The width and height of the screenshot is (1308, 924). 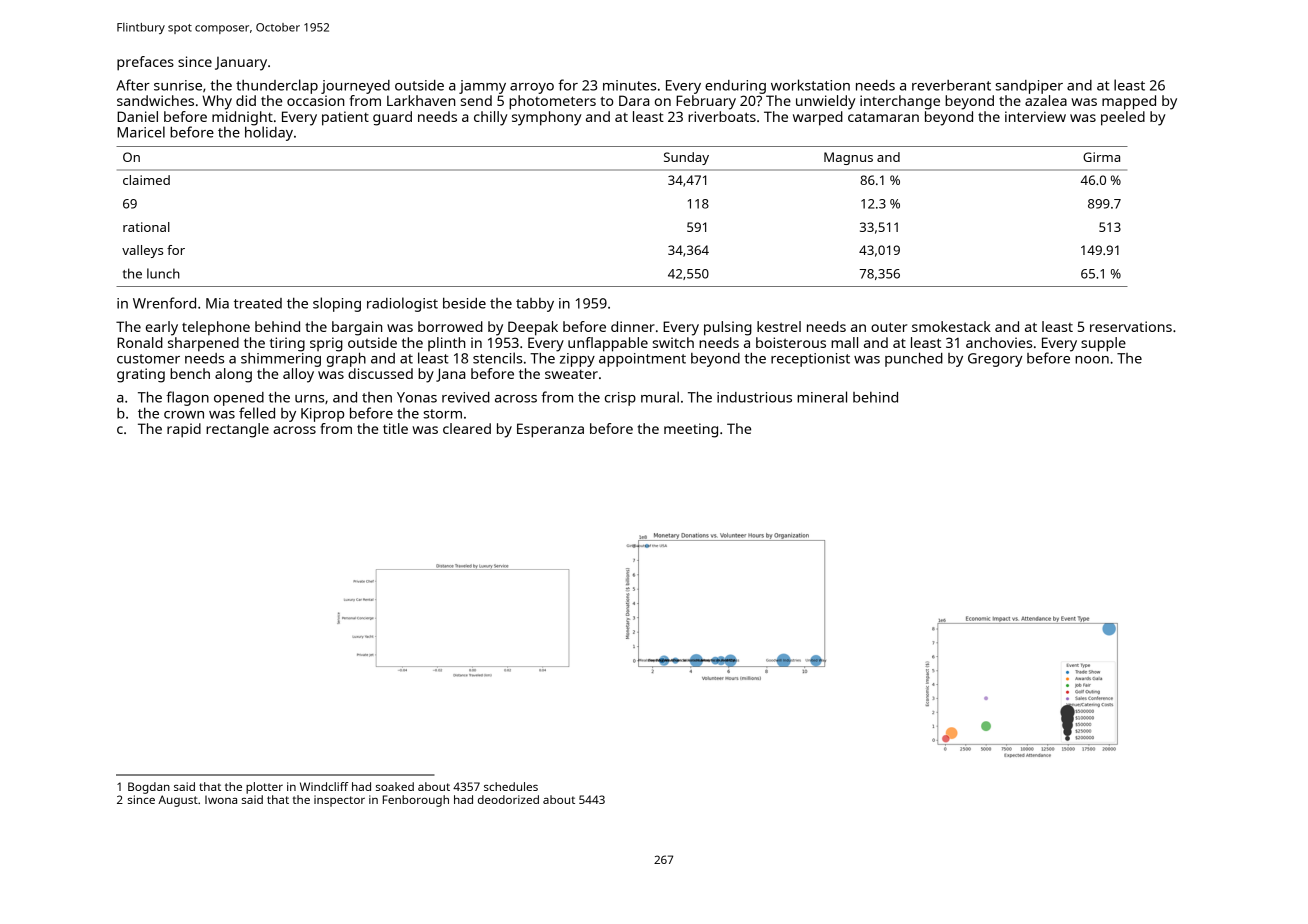 What do you see at coordinates (145, 63) in the screenshot?
I see `prefaces` at bounding box center [145, 63].
